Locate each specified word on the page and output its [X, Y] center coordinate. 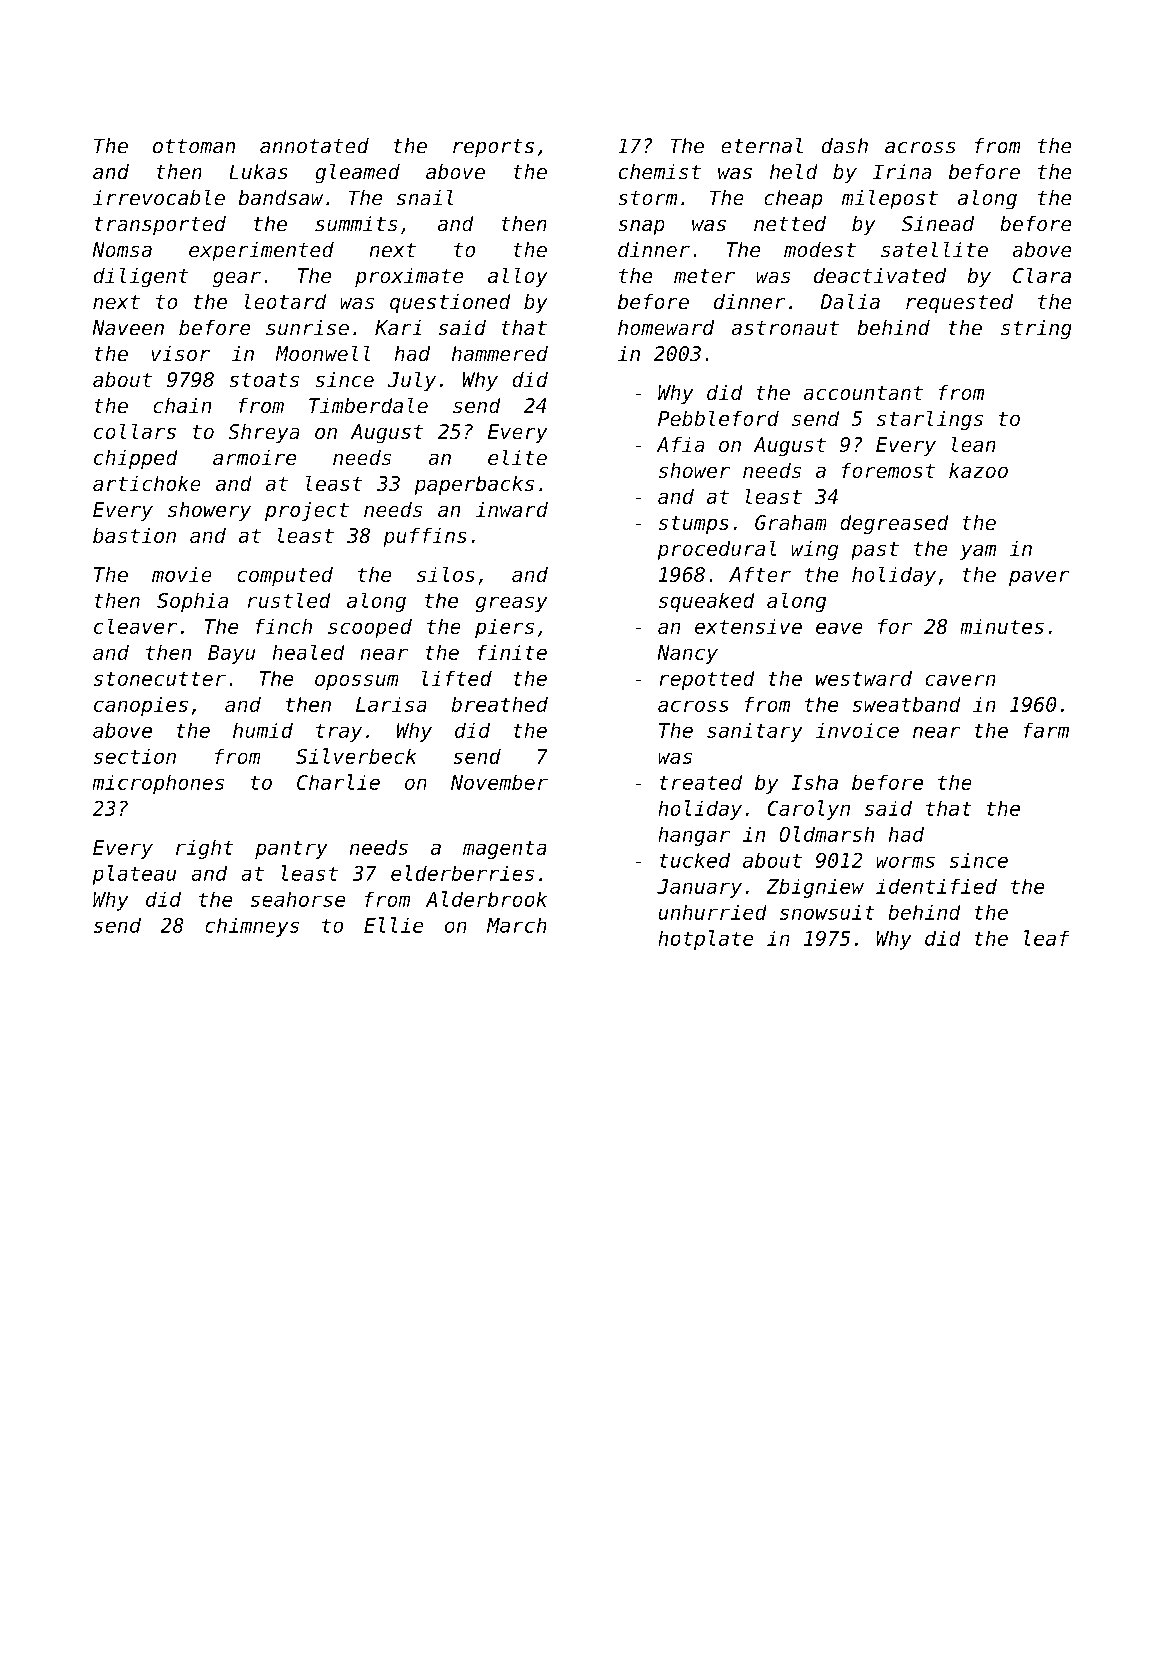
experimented [261, 251]
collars [135, 431]
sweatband [906, 704]
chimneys [252, 927]
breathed [499, 704]
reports [493, 148]
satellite [934, 249]
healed [308, 652]
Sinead [938, 223]
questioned [450, 303]
